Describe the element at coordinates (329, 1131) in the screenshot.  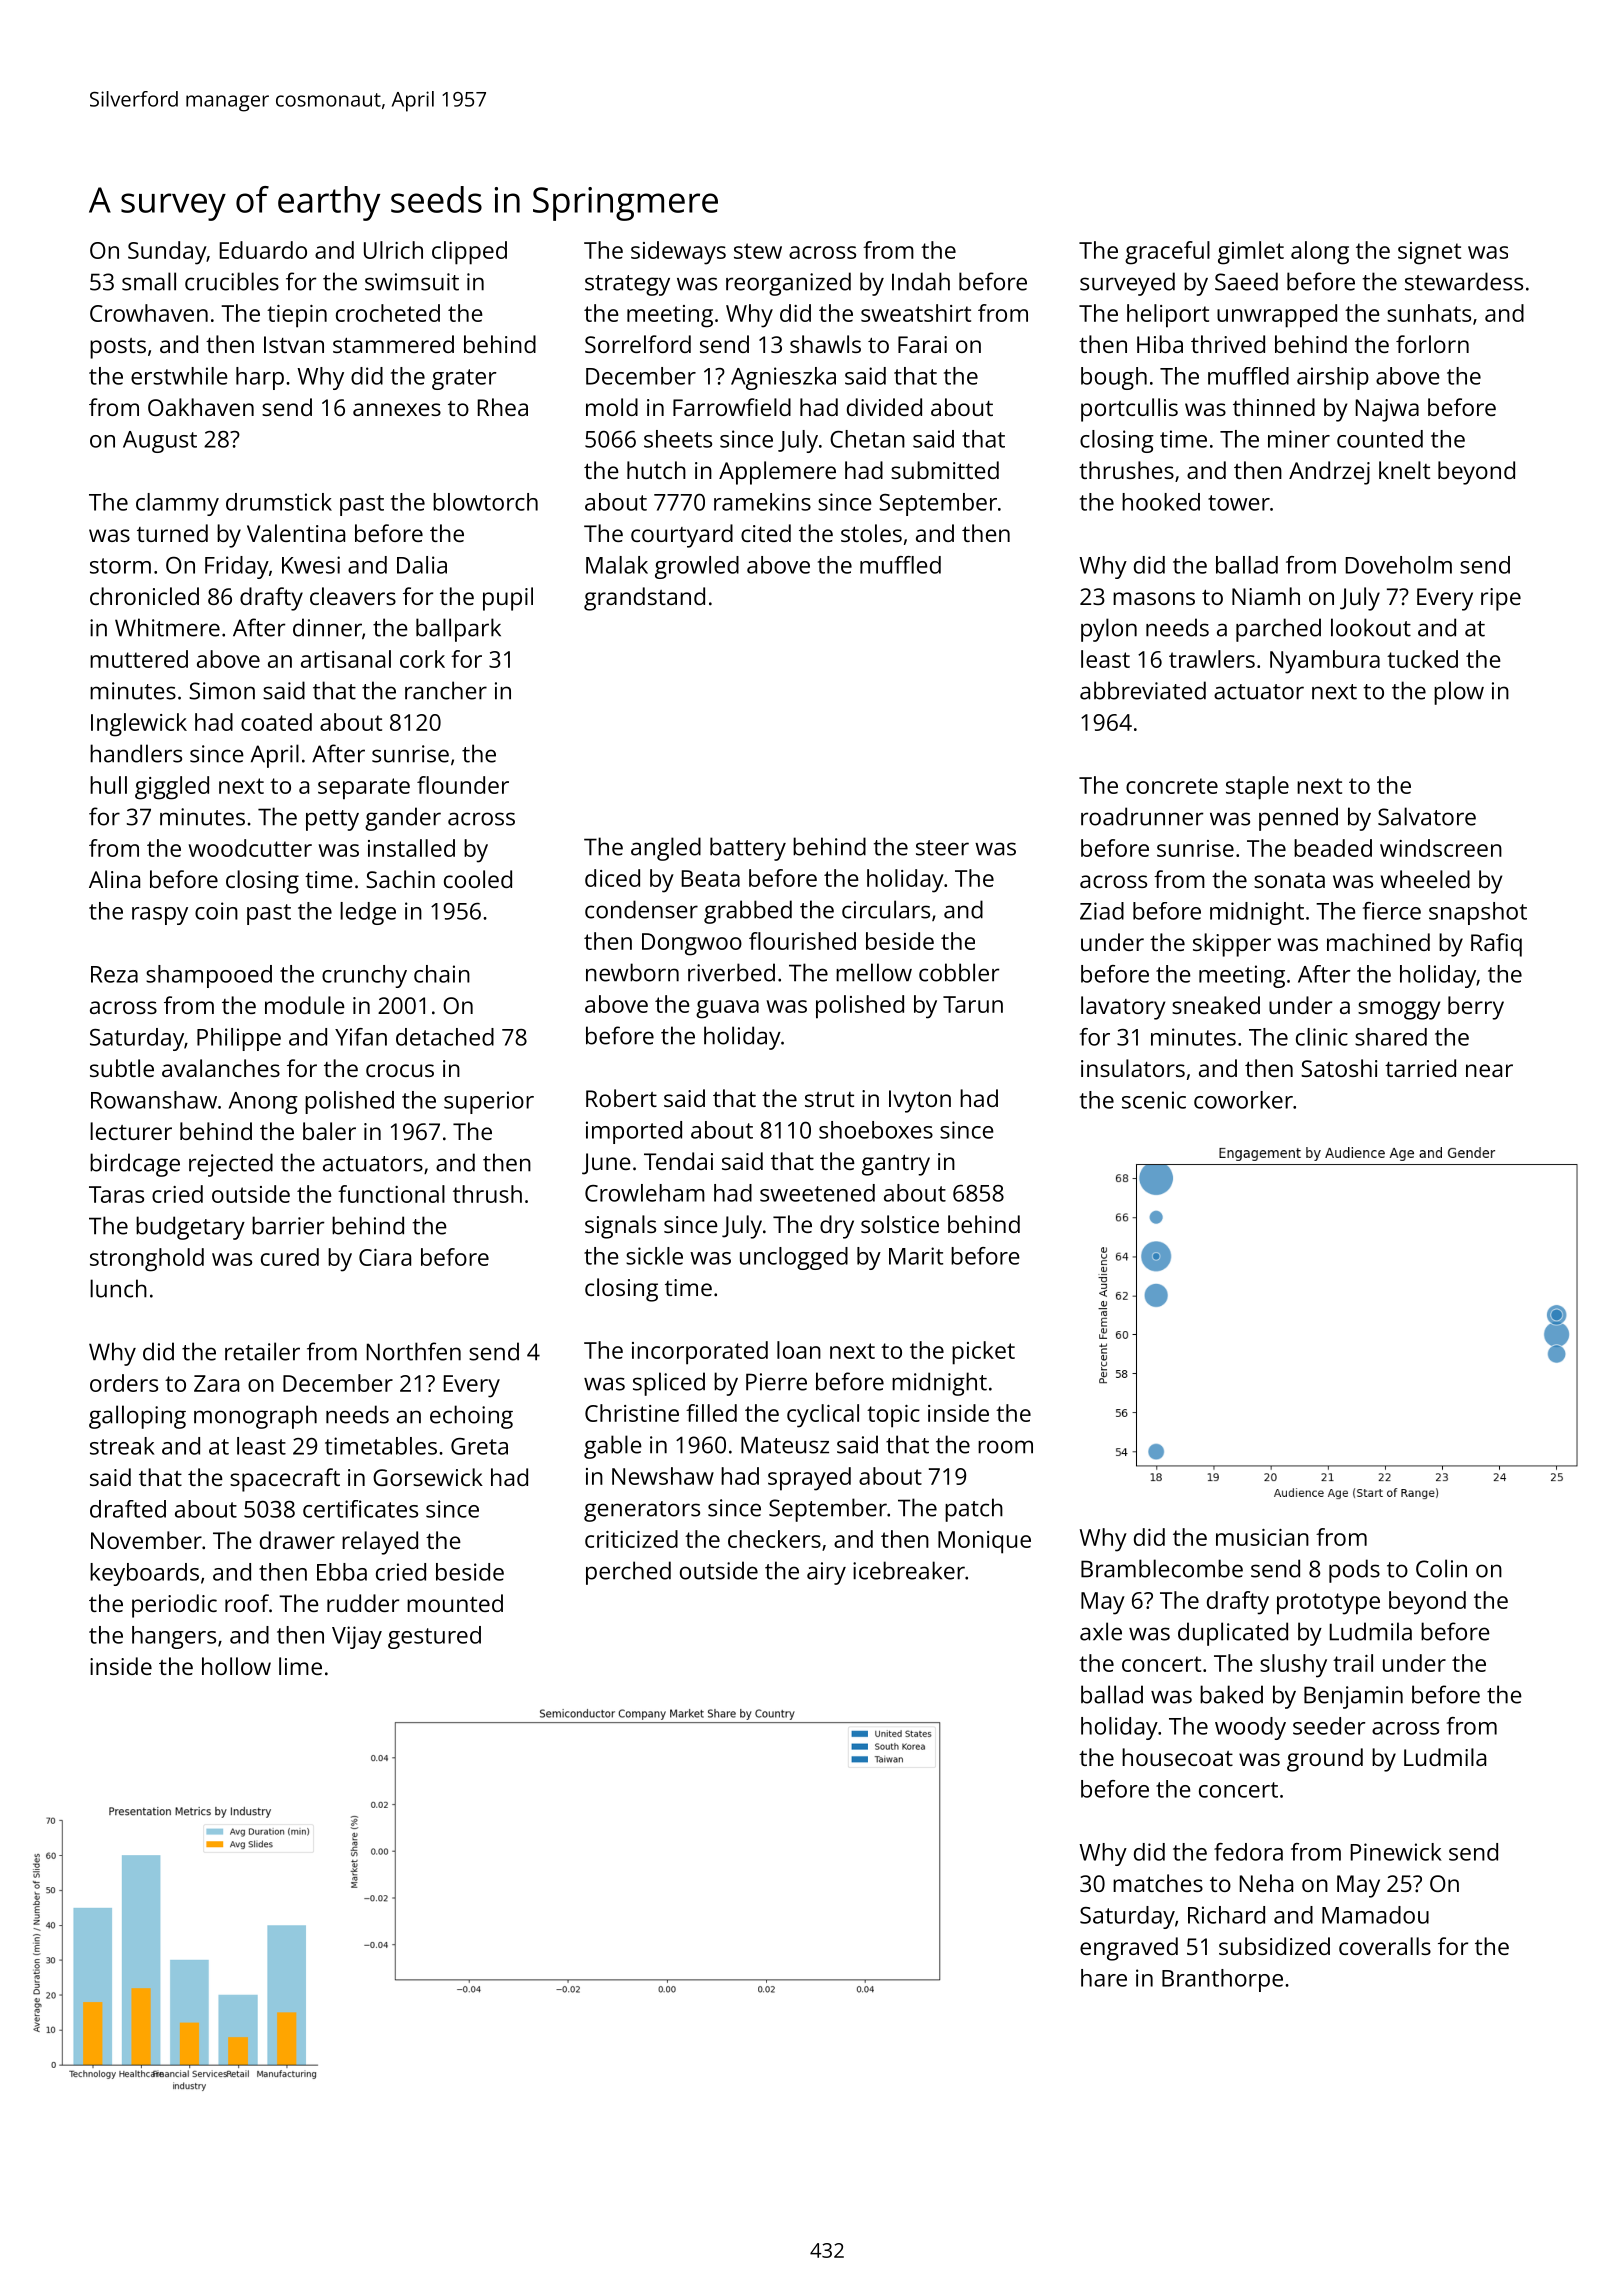
I see `baler` at that location.
